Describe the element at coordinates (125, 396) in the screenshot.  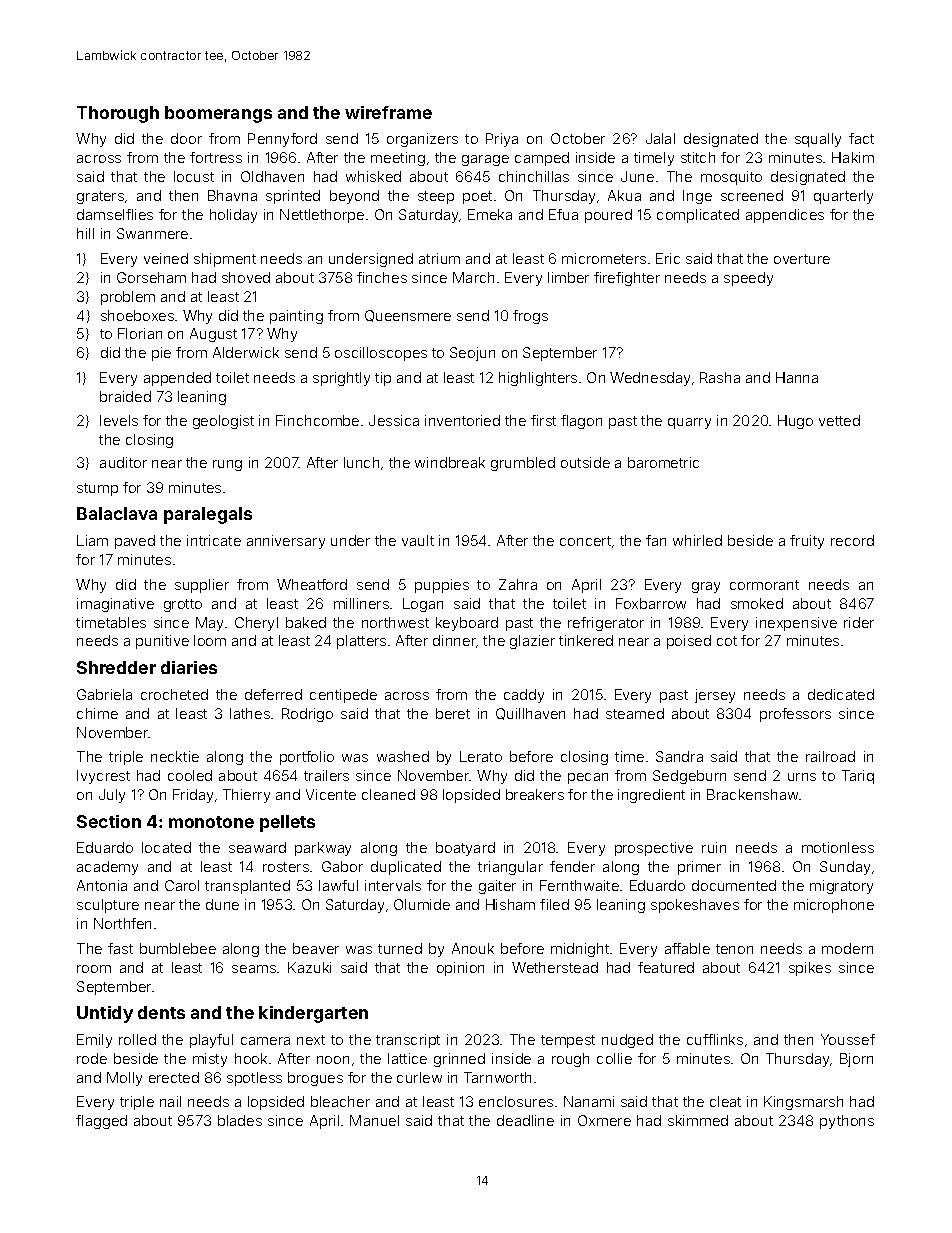
I see `braided` at that location.
